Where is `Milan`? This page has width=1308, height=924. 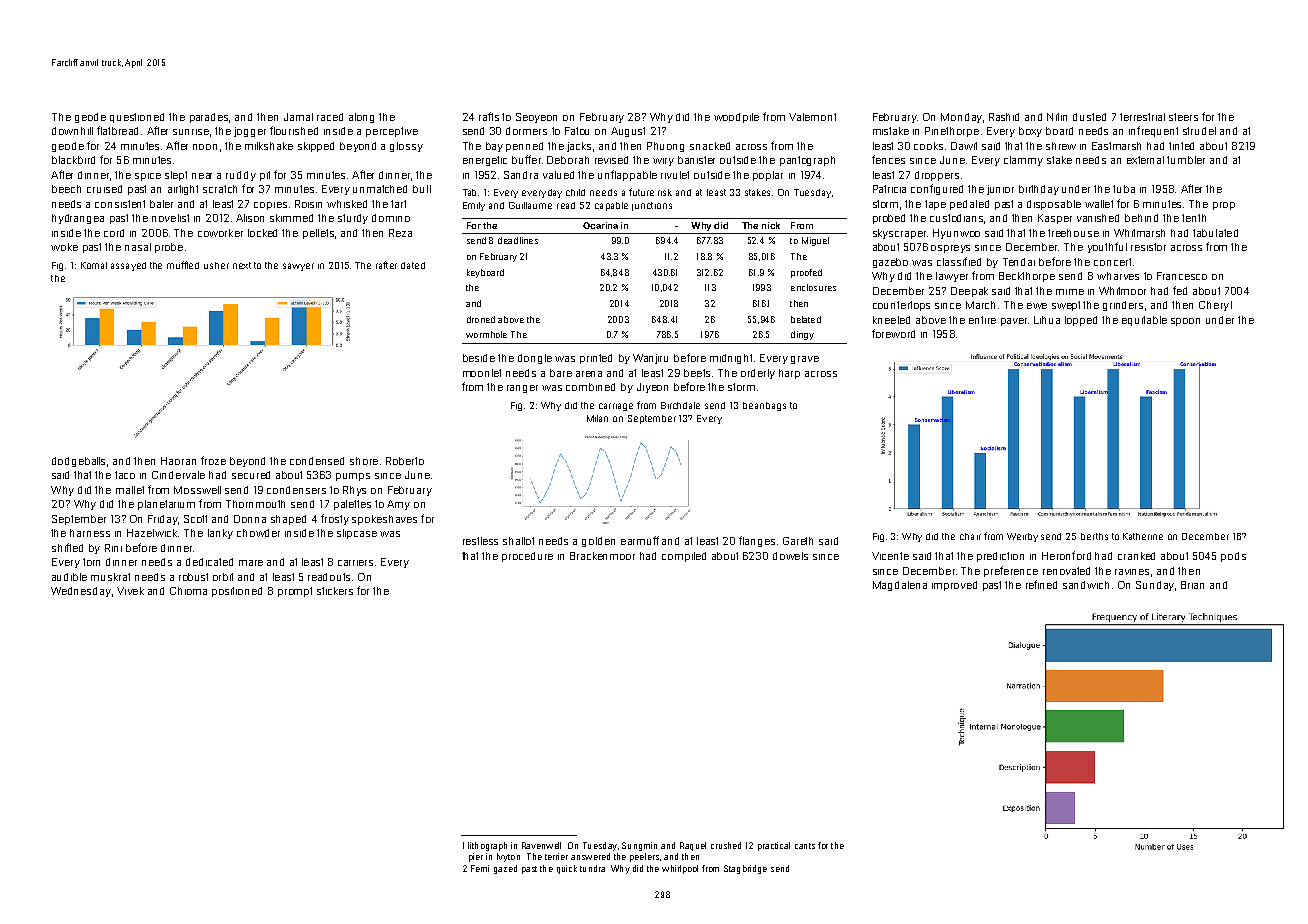 Milan is located at coordinates (597, 418).
